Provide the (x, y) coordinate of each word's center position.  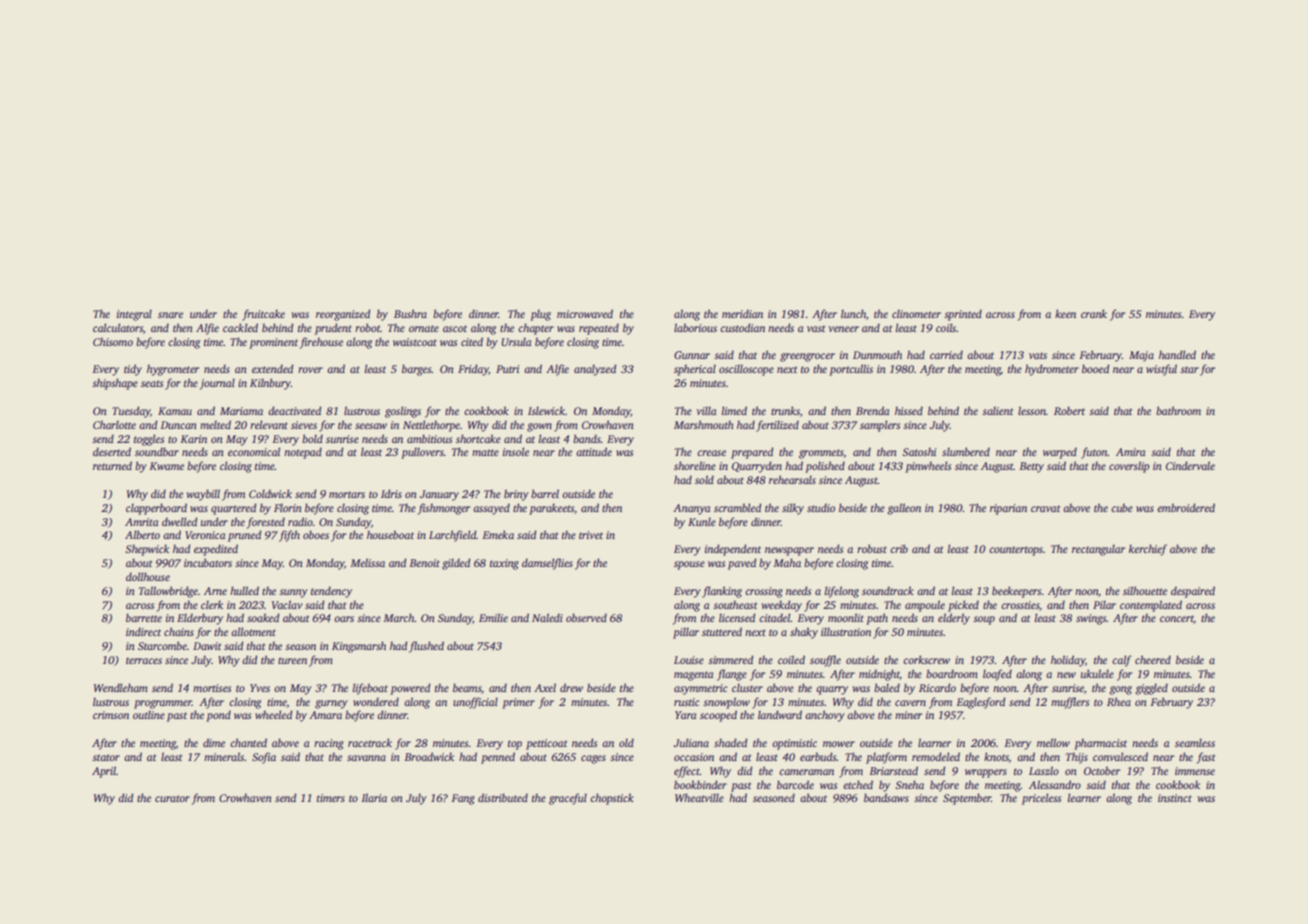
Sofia (264, 758)
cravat (1045, 508)
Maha (787, 562)
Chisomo (113, 341)
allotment (253, 631)
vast (816, 328)
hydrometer (1052, 370)
